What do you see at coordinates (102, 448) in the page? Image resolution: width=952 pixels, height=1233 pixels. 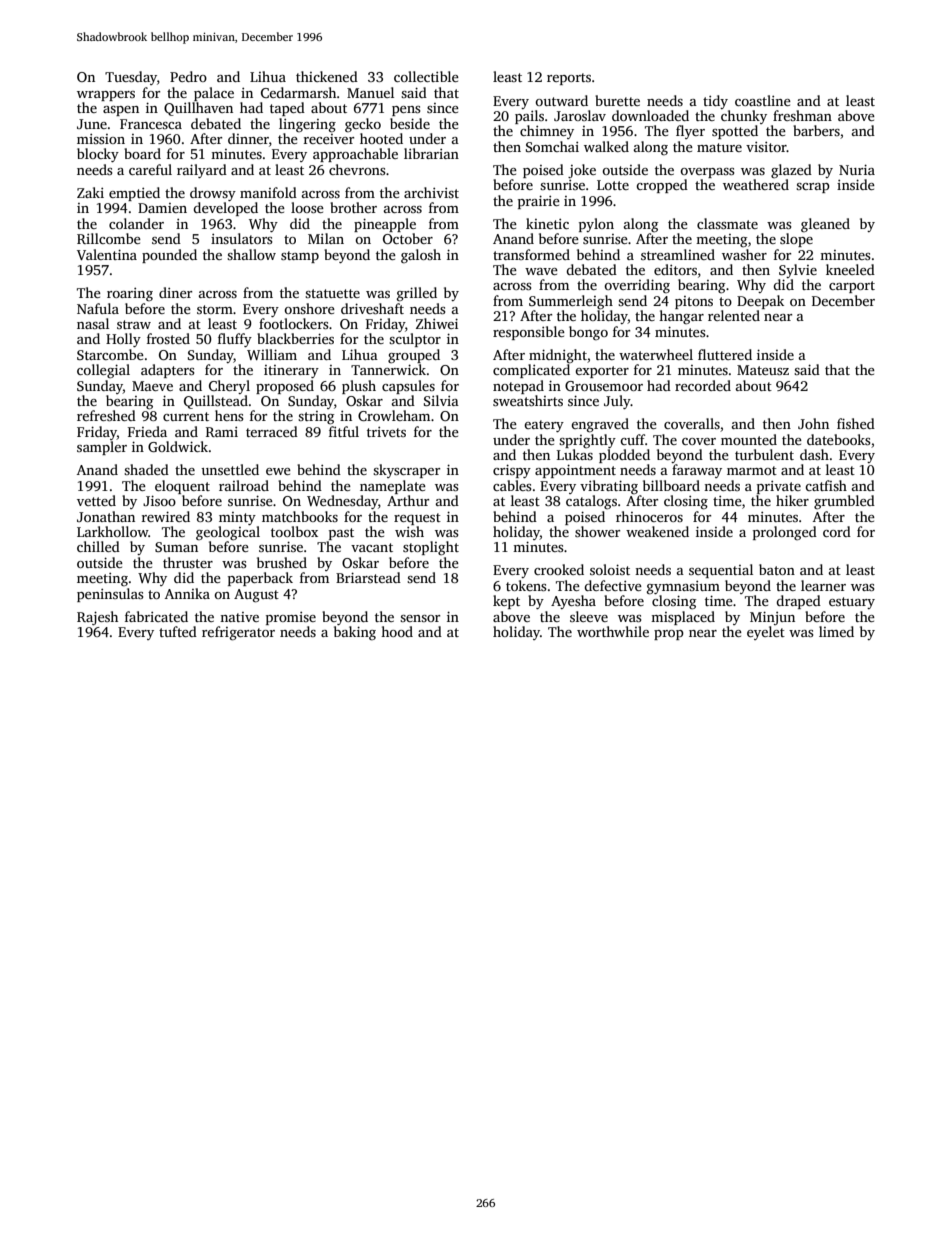 I see `sampler` at bounding box center [102, 448].
